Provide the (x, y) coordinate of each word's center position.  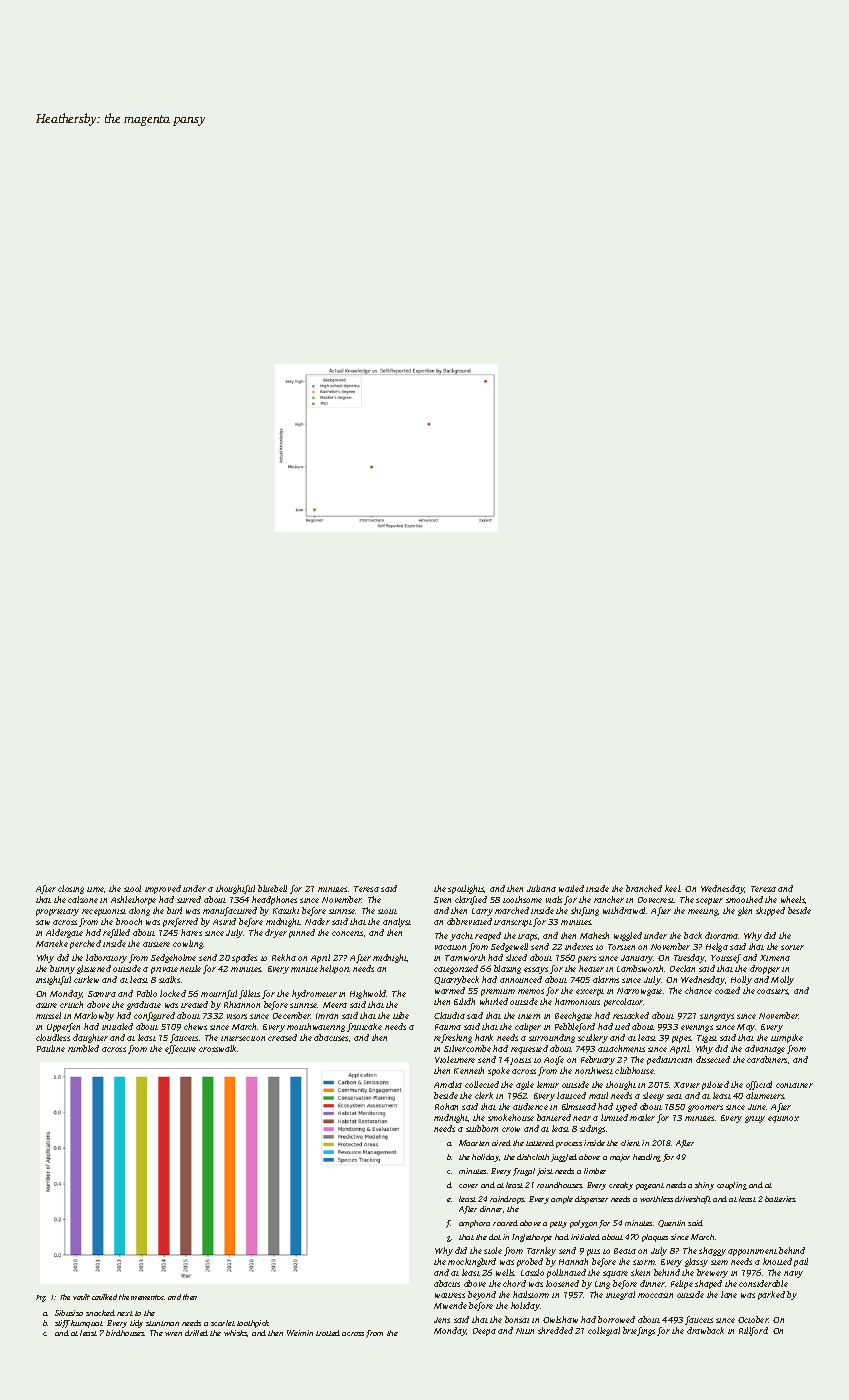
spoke (499, 1071)
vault (81, 1297)
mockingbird (472, 1262)
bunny (62, 969)
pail (801, 1262)
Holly (741, 980)
